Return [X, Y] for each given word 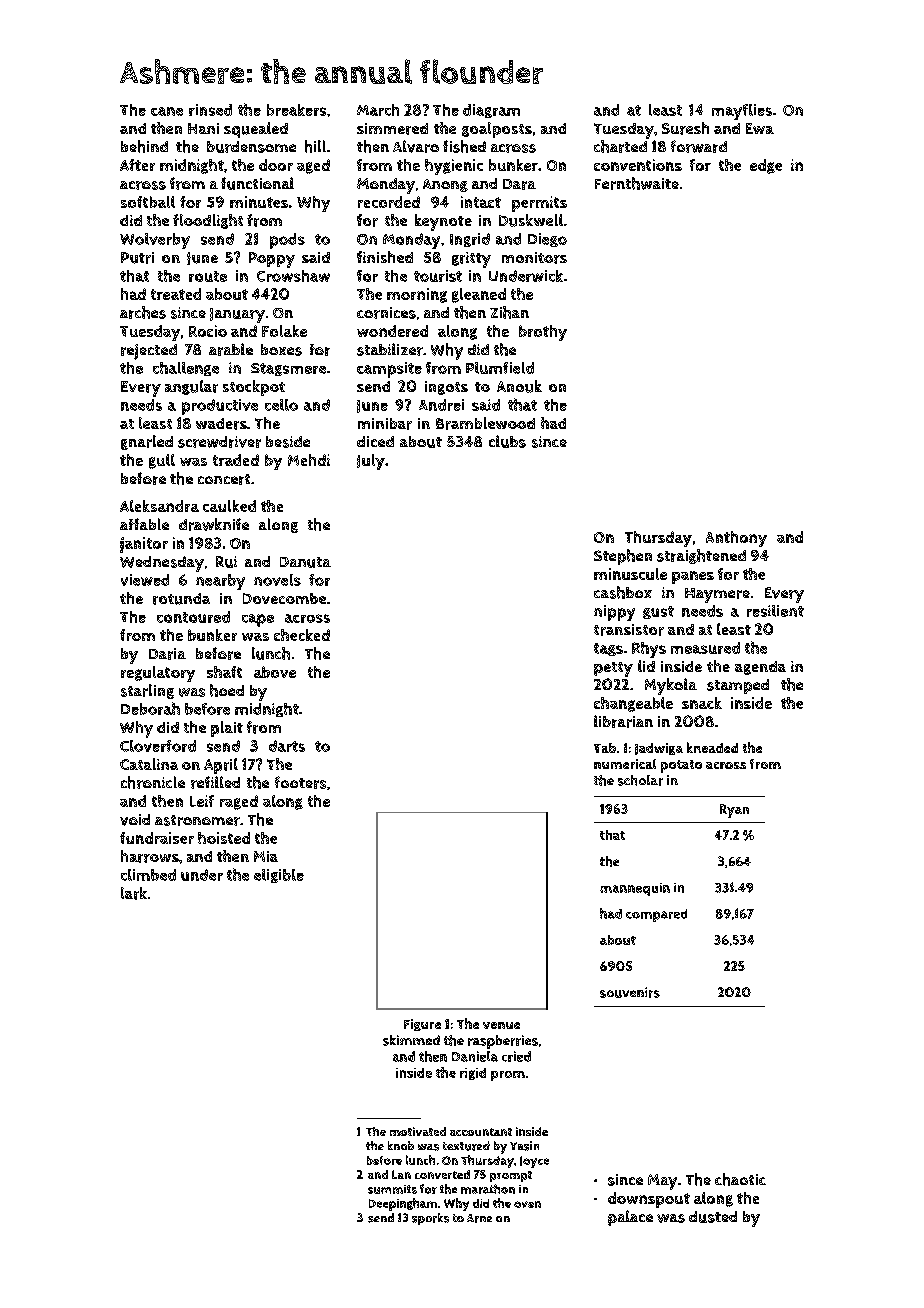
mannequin [635, 889]
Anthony [736, 539]
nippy [614, 613]
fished [464, 146]
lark [134, 893]
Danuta [305, 562]
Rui [226, 562]
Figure [422, 1025]
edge [766, 166]
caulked [229, 506]
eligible [279, 876]
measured [705, 648]
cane [167, 111]
